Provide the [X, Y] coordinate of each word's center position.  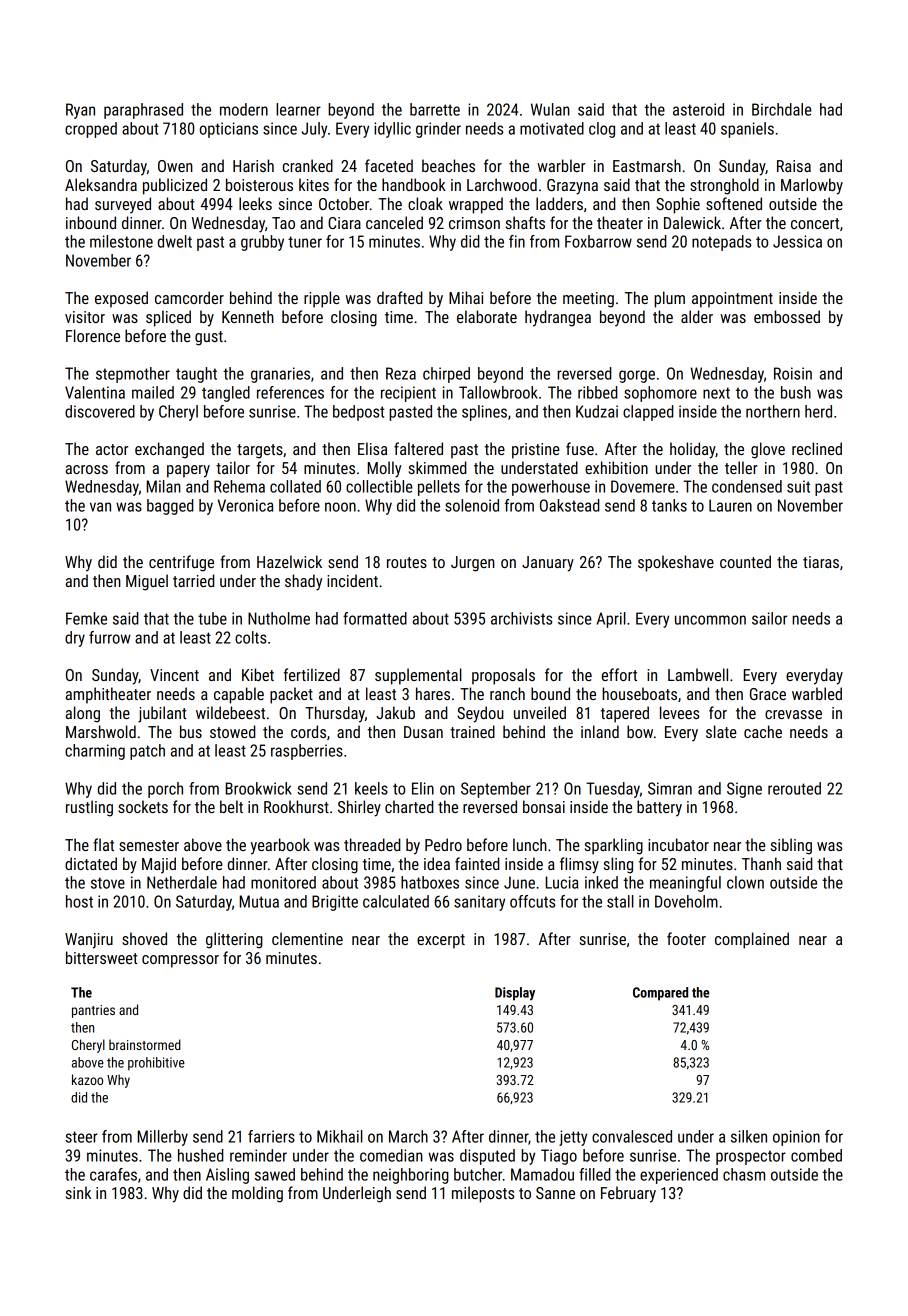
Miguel [147, 582]
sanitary [479, 903]
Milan [163, 486]
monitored [283, 882]
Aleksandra [101, 184]
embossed [787, 316]
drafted [399, 297]
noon [340, 507]
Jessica [797, 241]
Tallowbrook [498, 392]
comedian [391, 1155]
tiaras [821, 562]
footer [686, 938]
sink [78, 1192]
